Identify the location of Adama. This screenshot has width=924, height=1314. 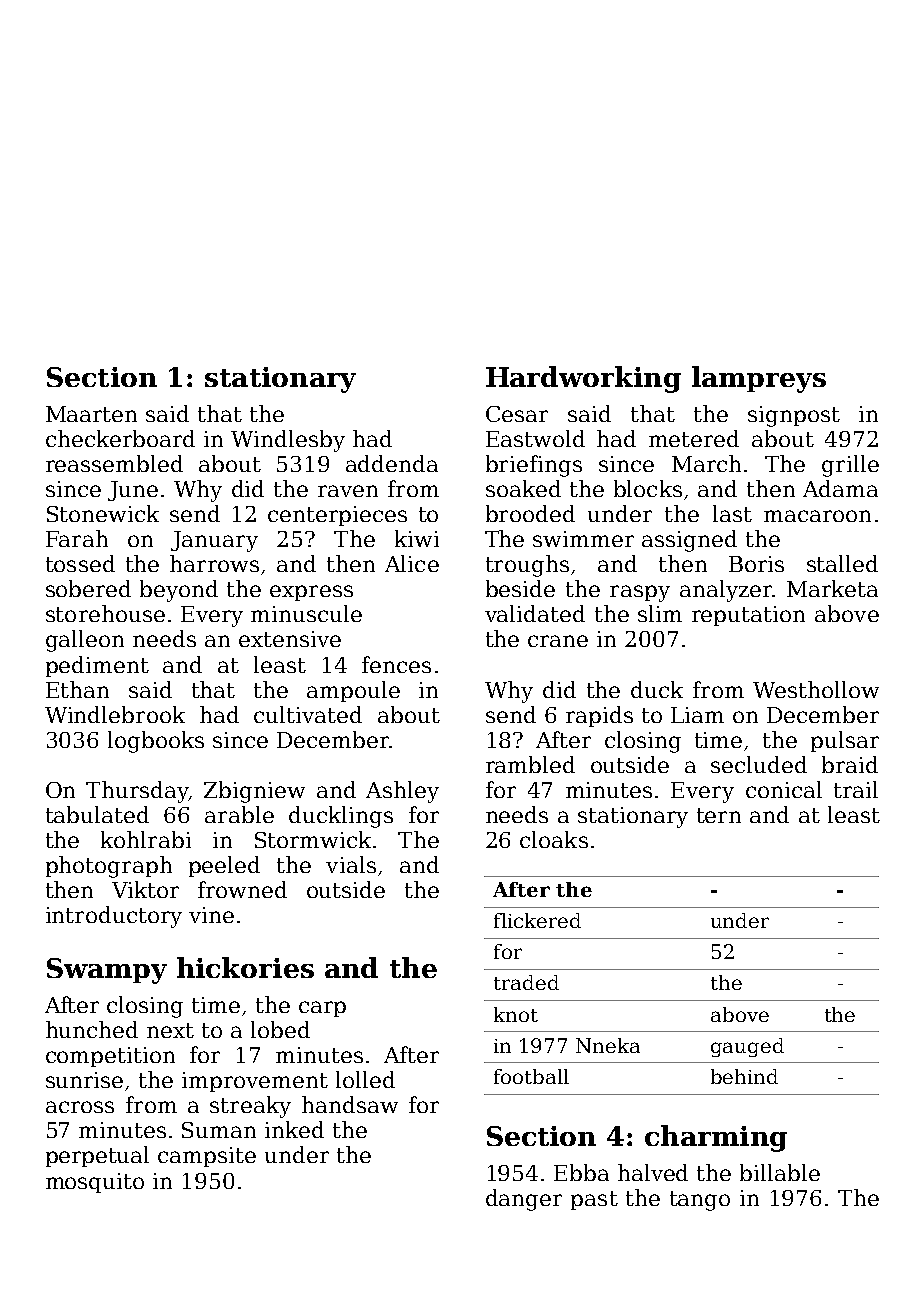
(840, 488).
